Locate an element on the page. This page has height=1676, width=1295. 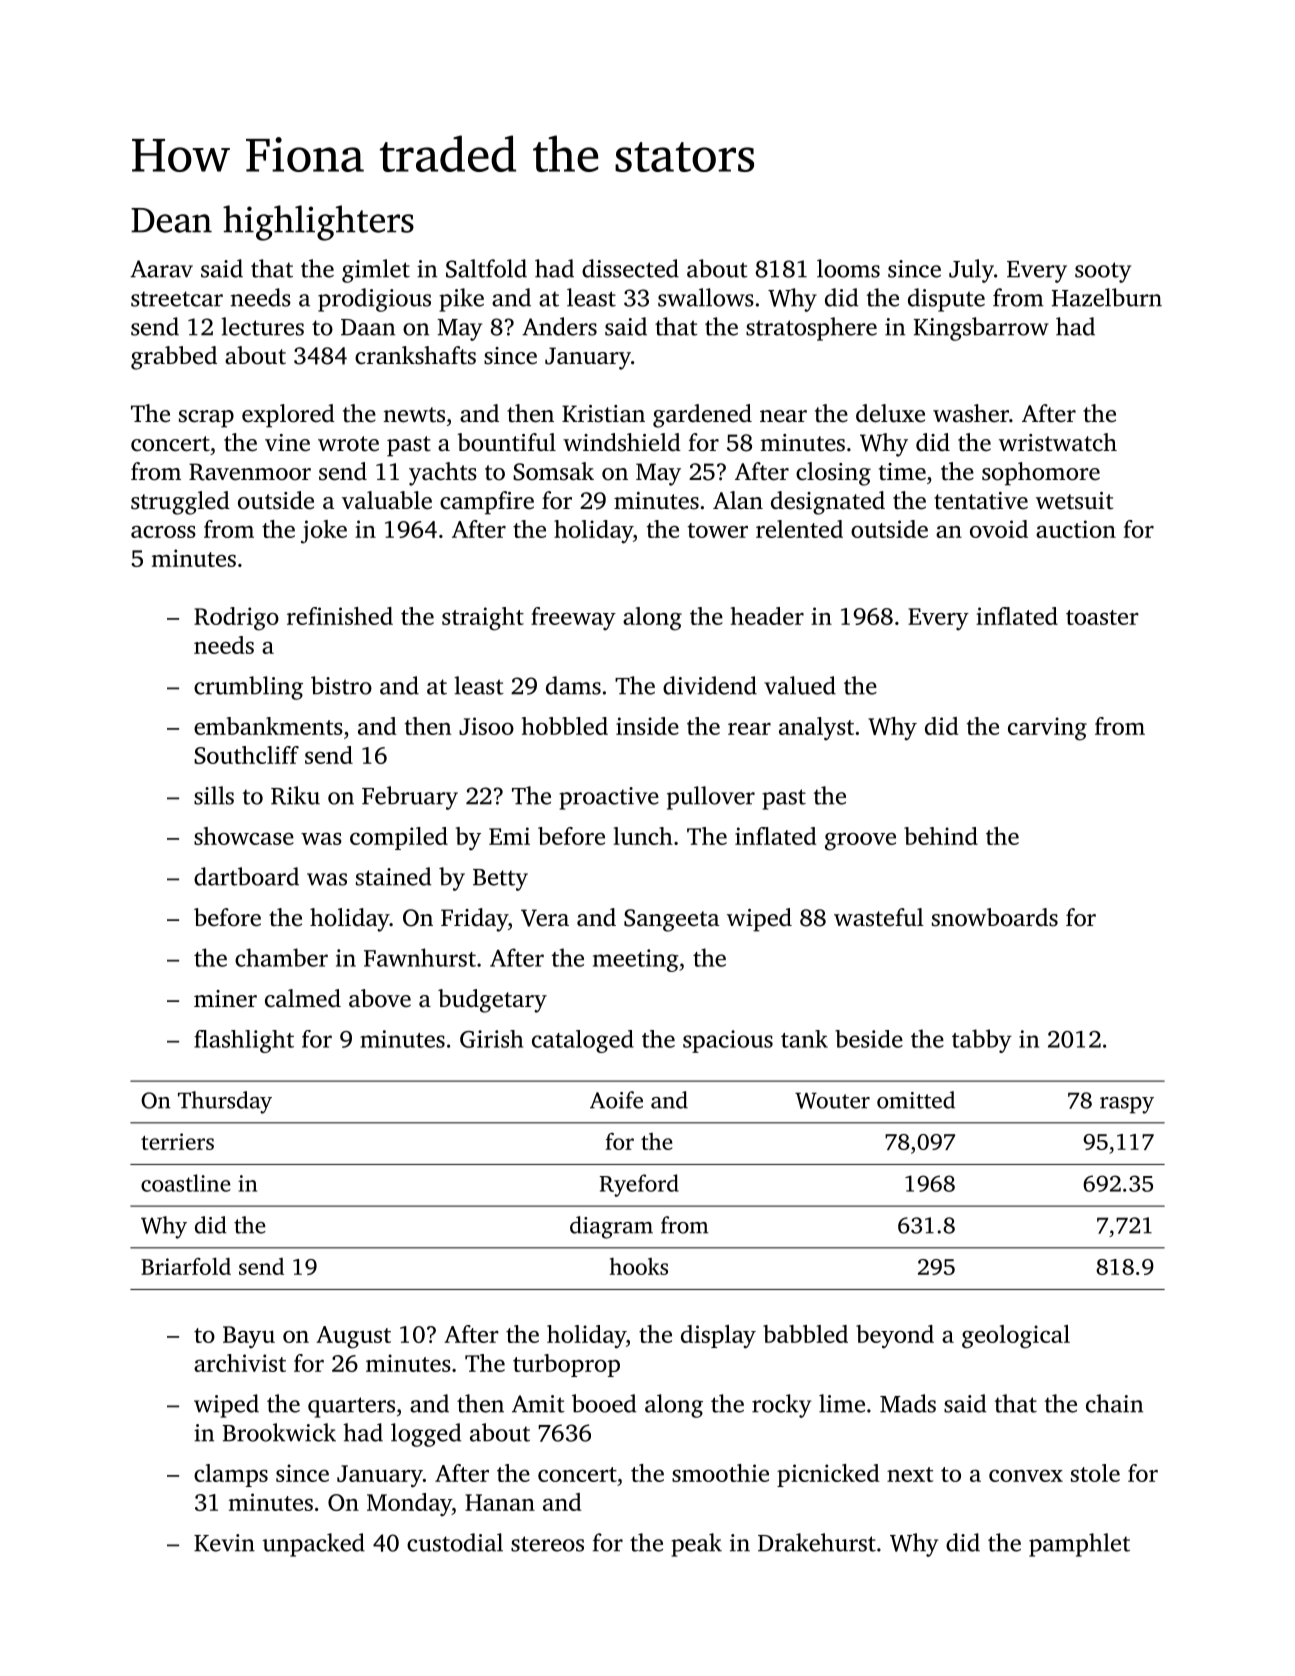
Monday is located at coordinates (409, 1504).
